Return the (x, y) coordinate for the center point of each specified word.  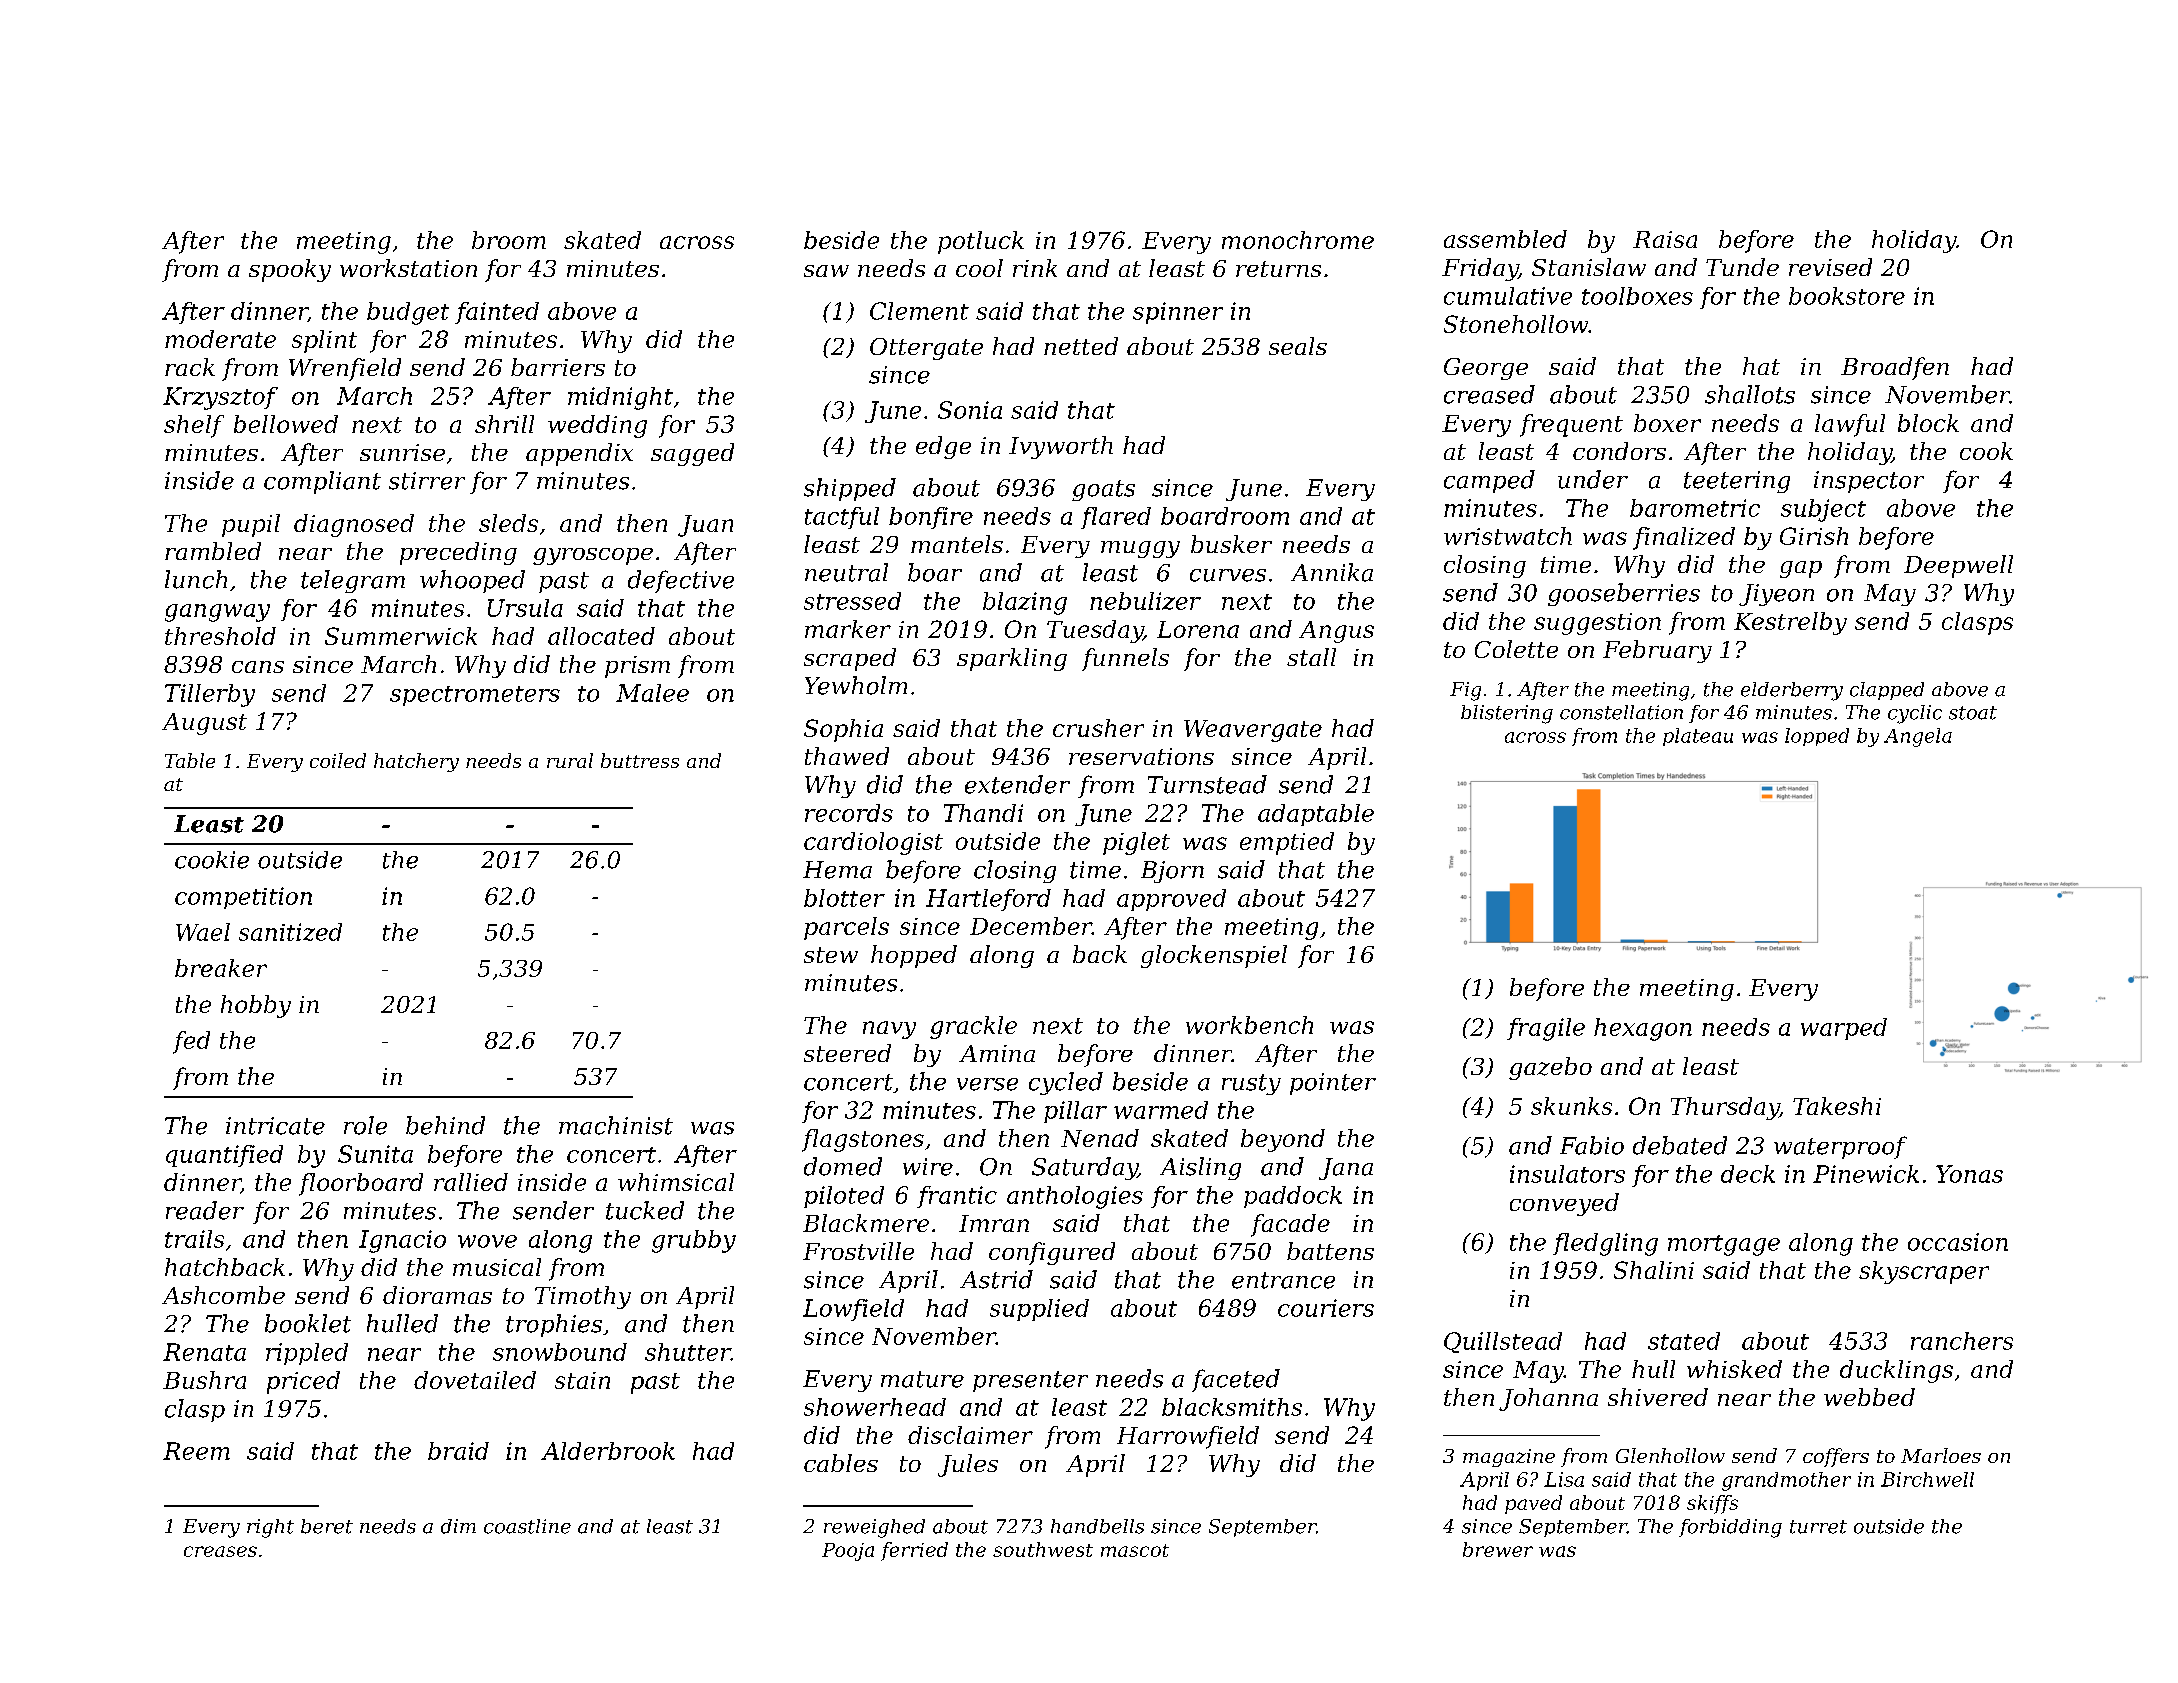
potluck (981, 242)
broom (509, 240)
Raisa (1665, 239)
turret (1818, 1527)
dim (458, 1526)
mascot (1135, 1550)
